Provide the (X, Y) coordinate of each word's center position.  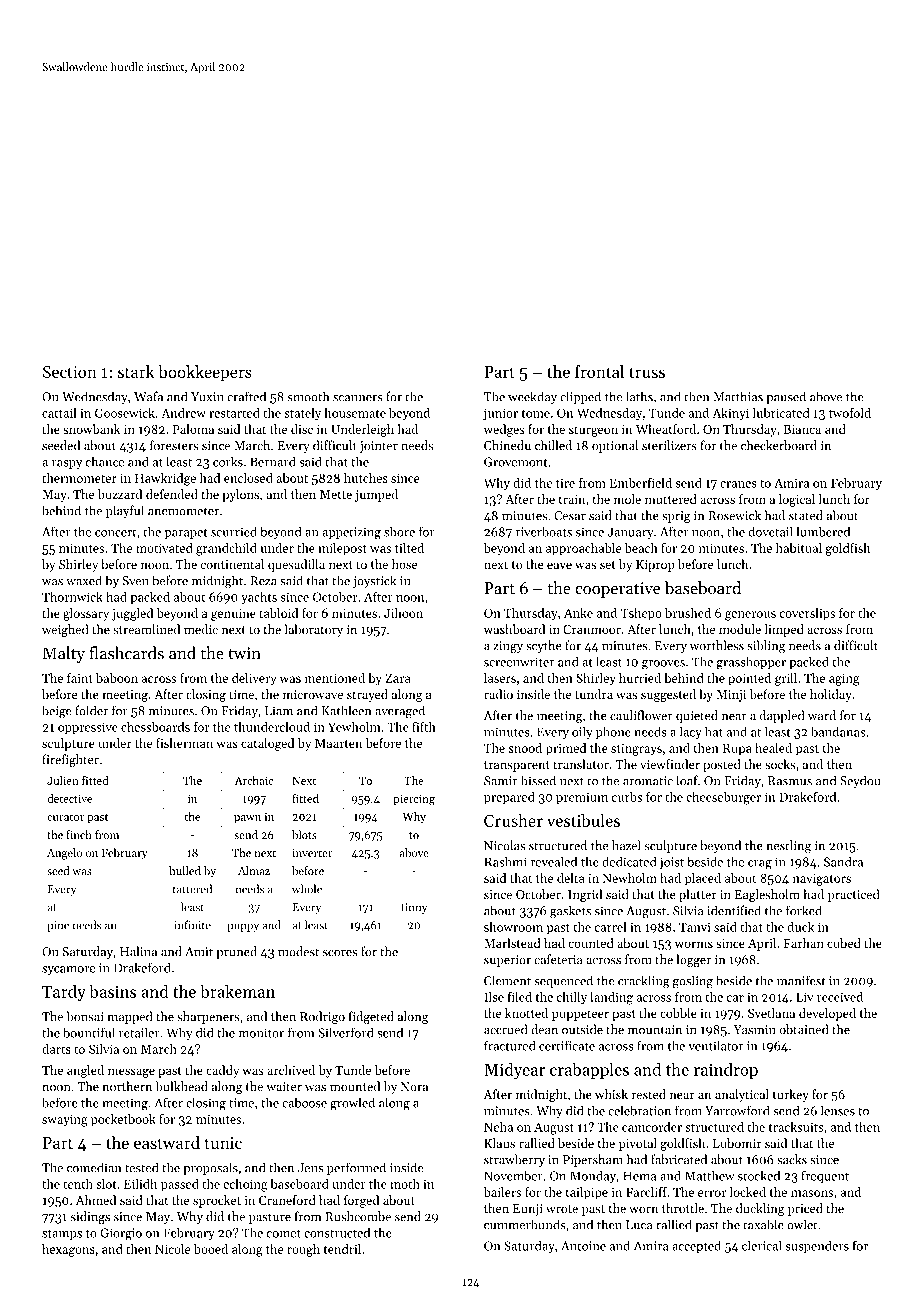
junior (500, 414)
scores (340, 953)
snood (525, 748)
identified (734, 910)
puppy (243, 927)
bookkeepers (205, 373)
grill (786, 679)
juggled (132, 614)
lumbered (823, 531)
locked (747, 1192)
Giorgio (121, 1234)
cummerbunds (525, 1224)
